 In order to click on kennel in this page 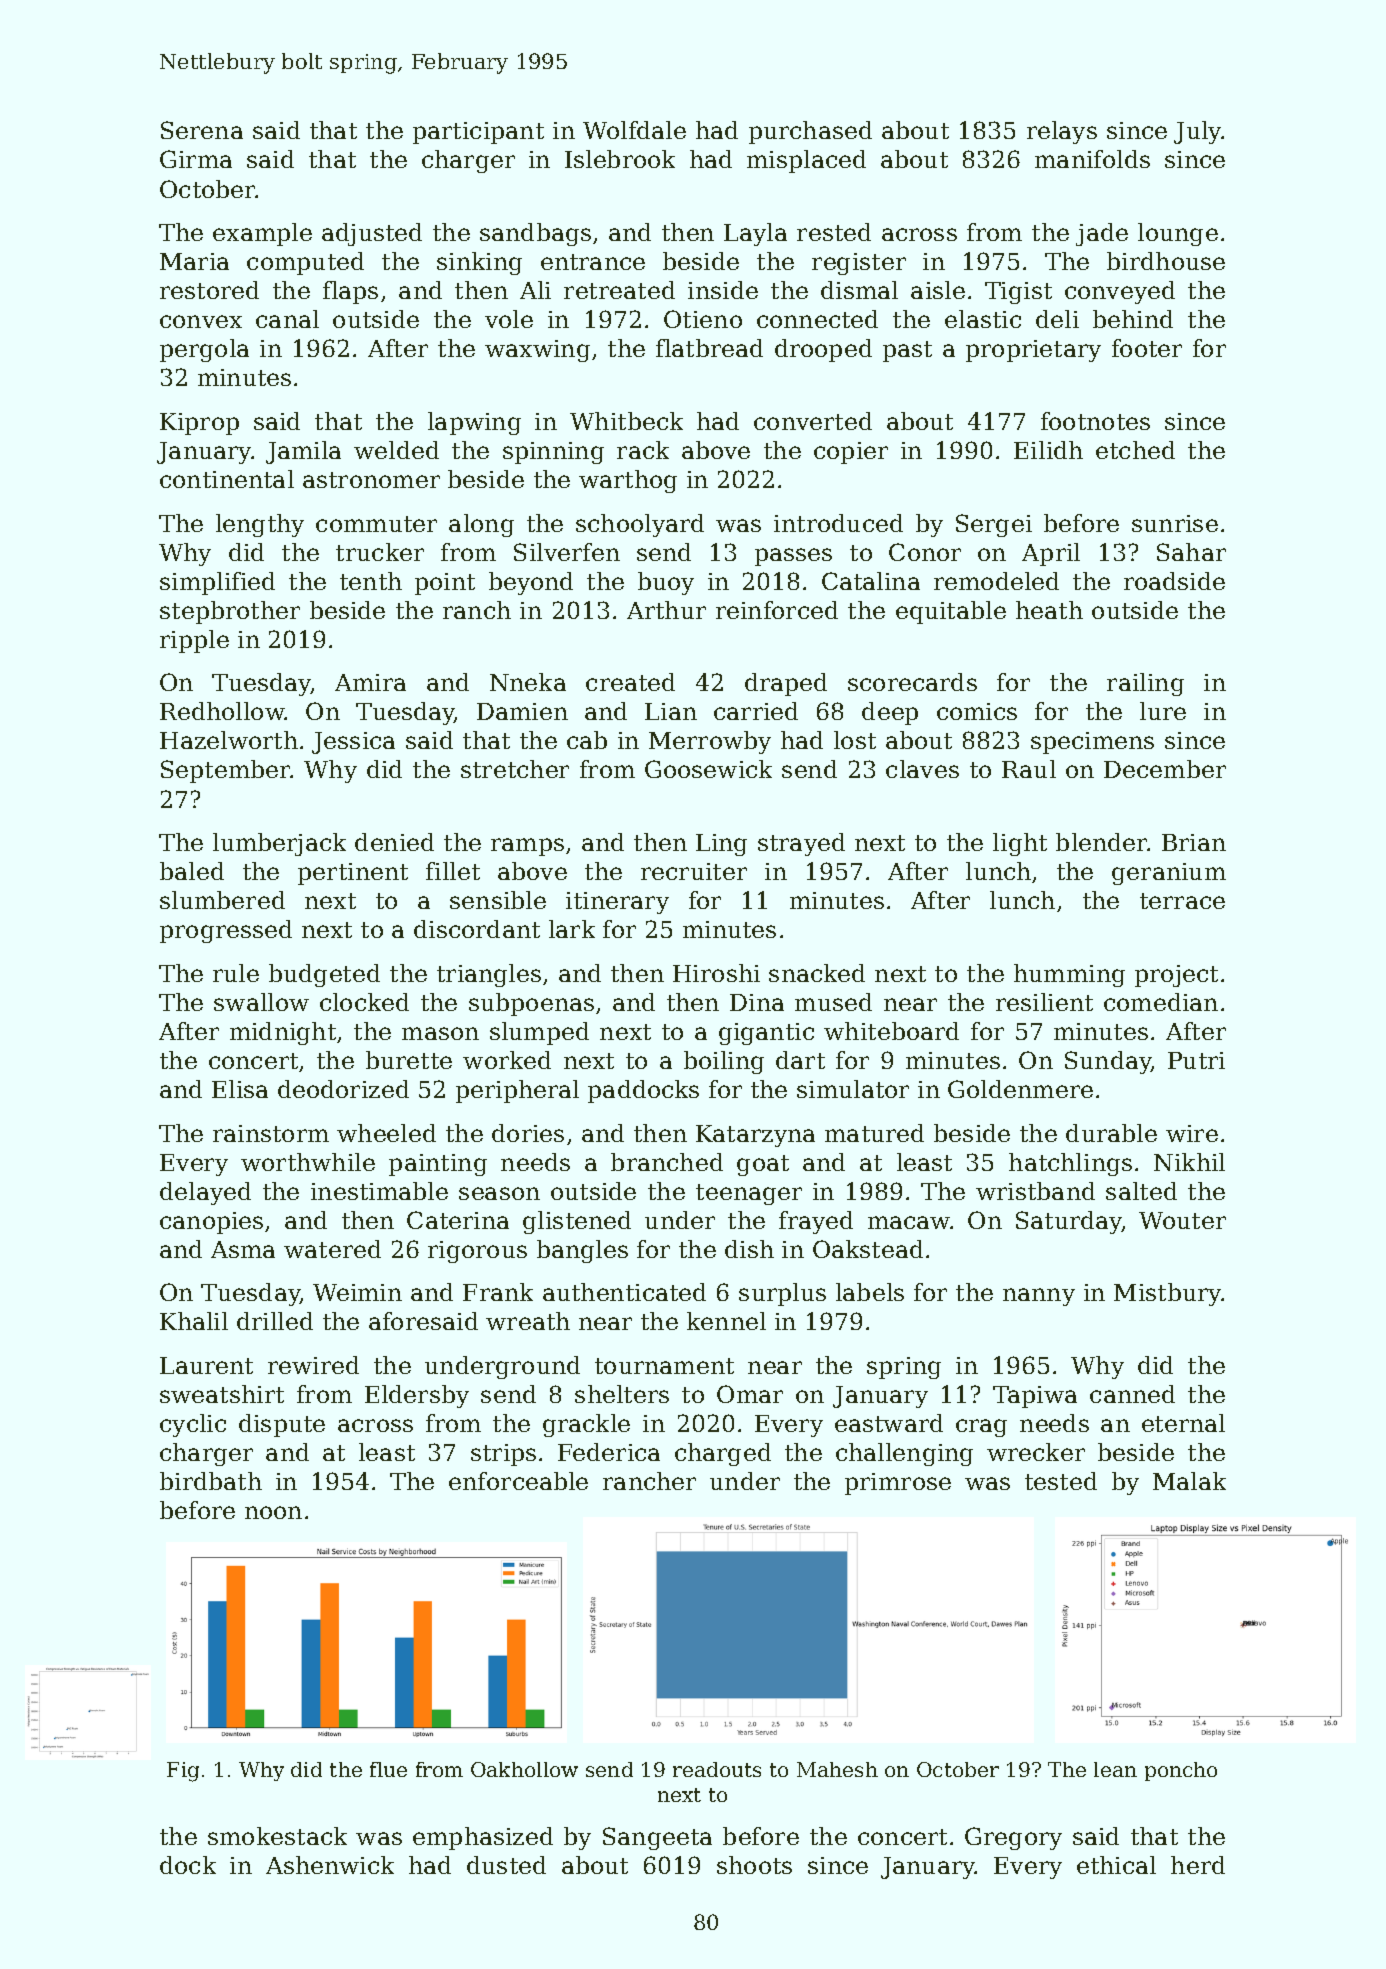, I will do `click(726, 1321)`.
